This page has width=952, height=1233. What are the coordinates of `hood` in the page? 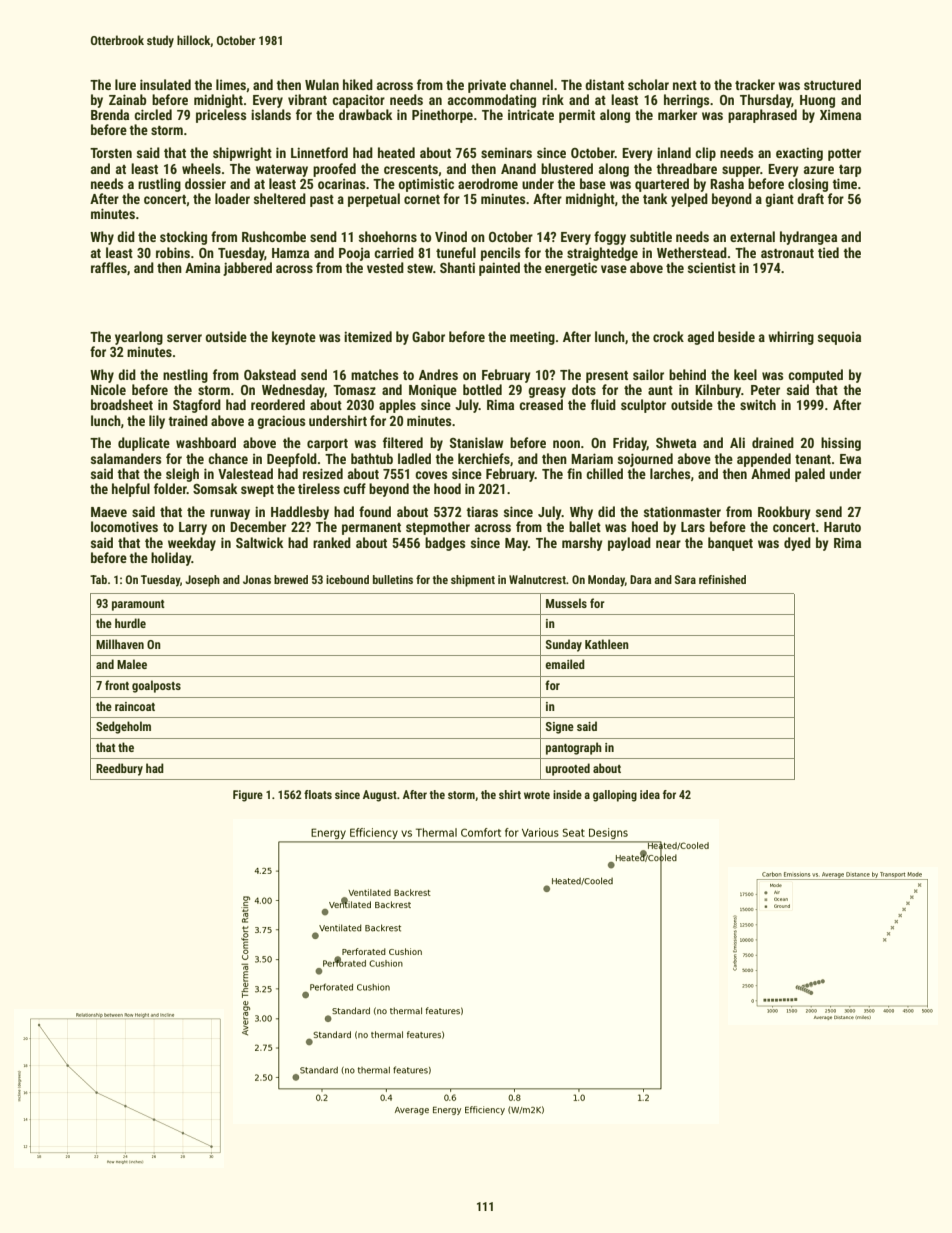 It's located at (447, 488).
